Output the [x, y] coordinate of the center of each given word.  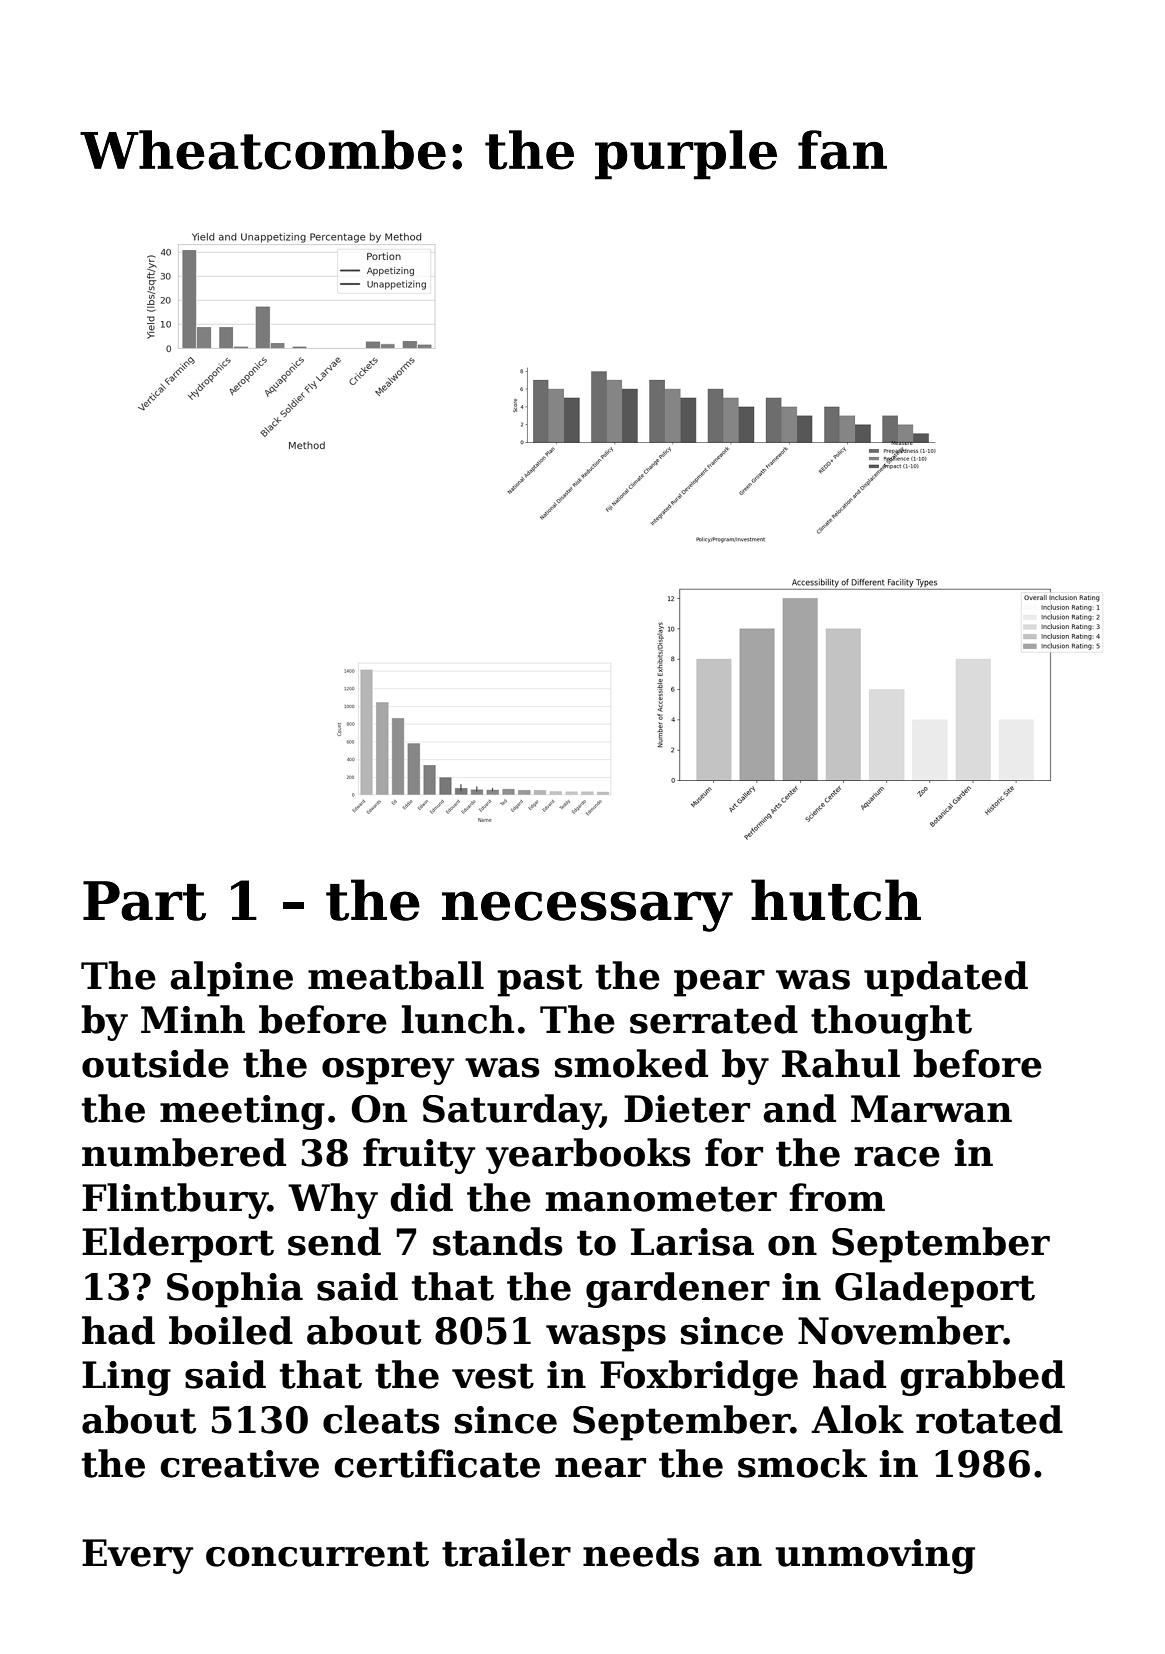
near [600, 1468]
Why [333, 1201]
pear [719, 983]
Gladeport [935, 1290]
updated [946, 979]
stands [498, 1241]
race [897, 1157]
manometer [661, 1199]
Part [144, 901]
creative [239, 1464]
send [334, 1241]
